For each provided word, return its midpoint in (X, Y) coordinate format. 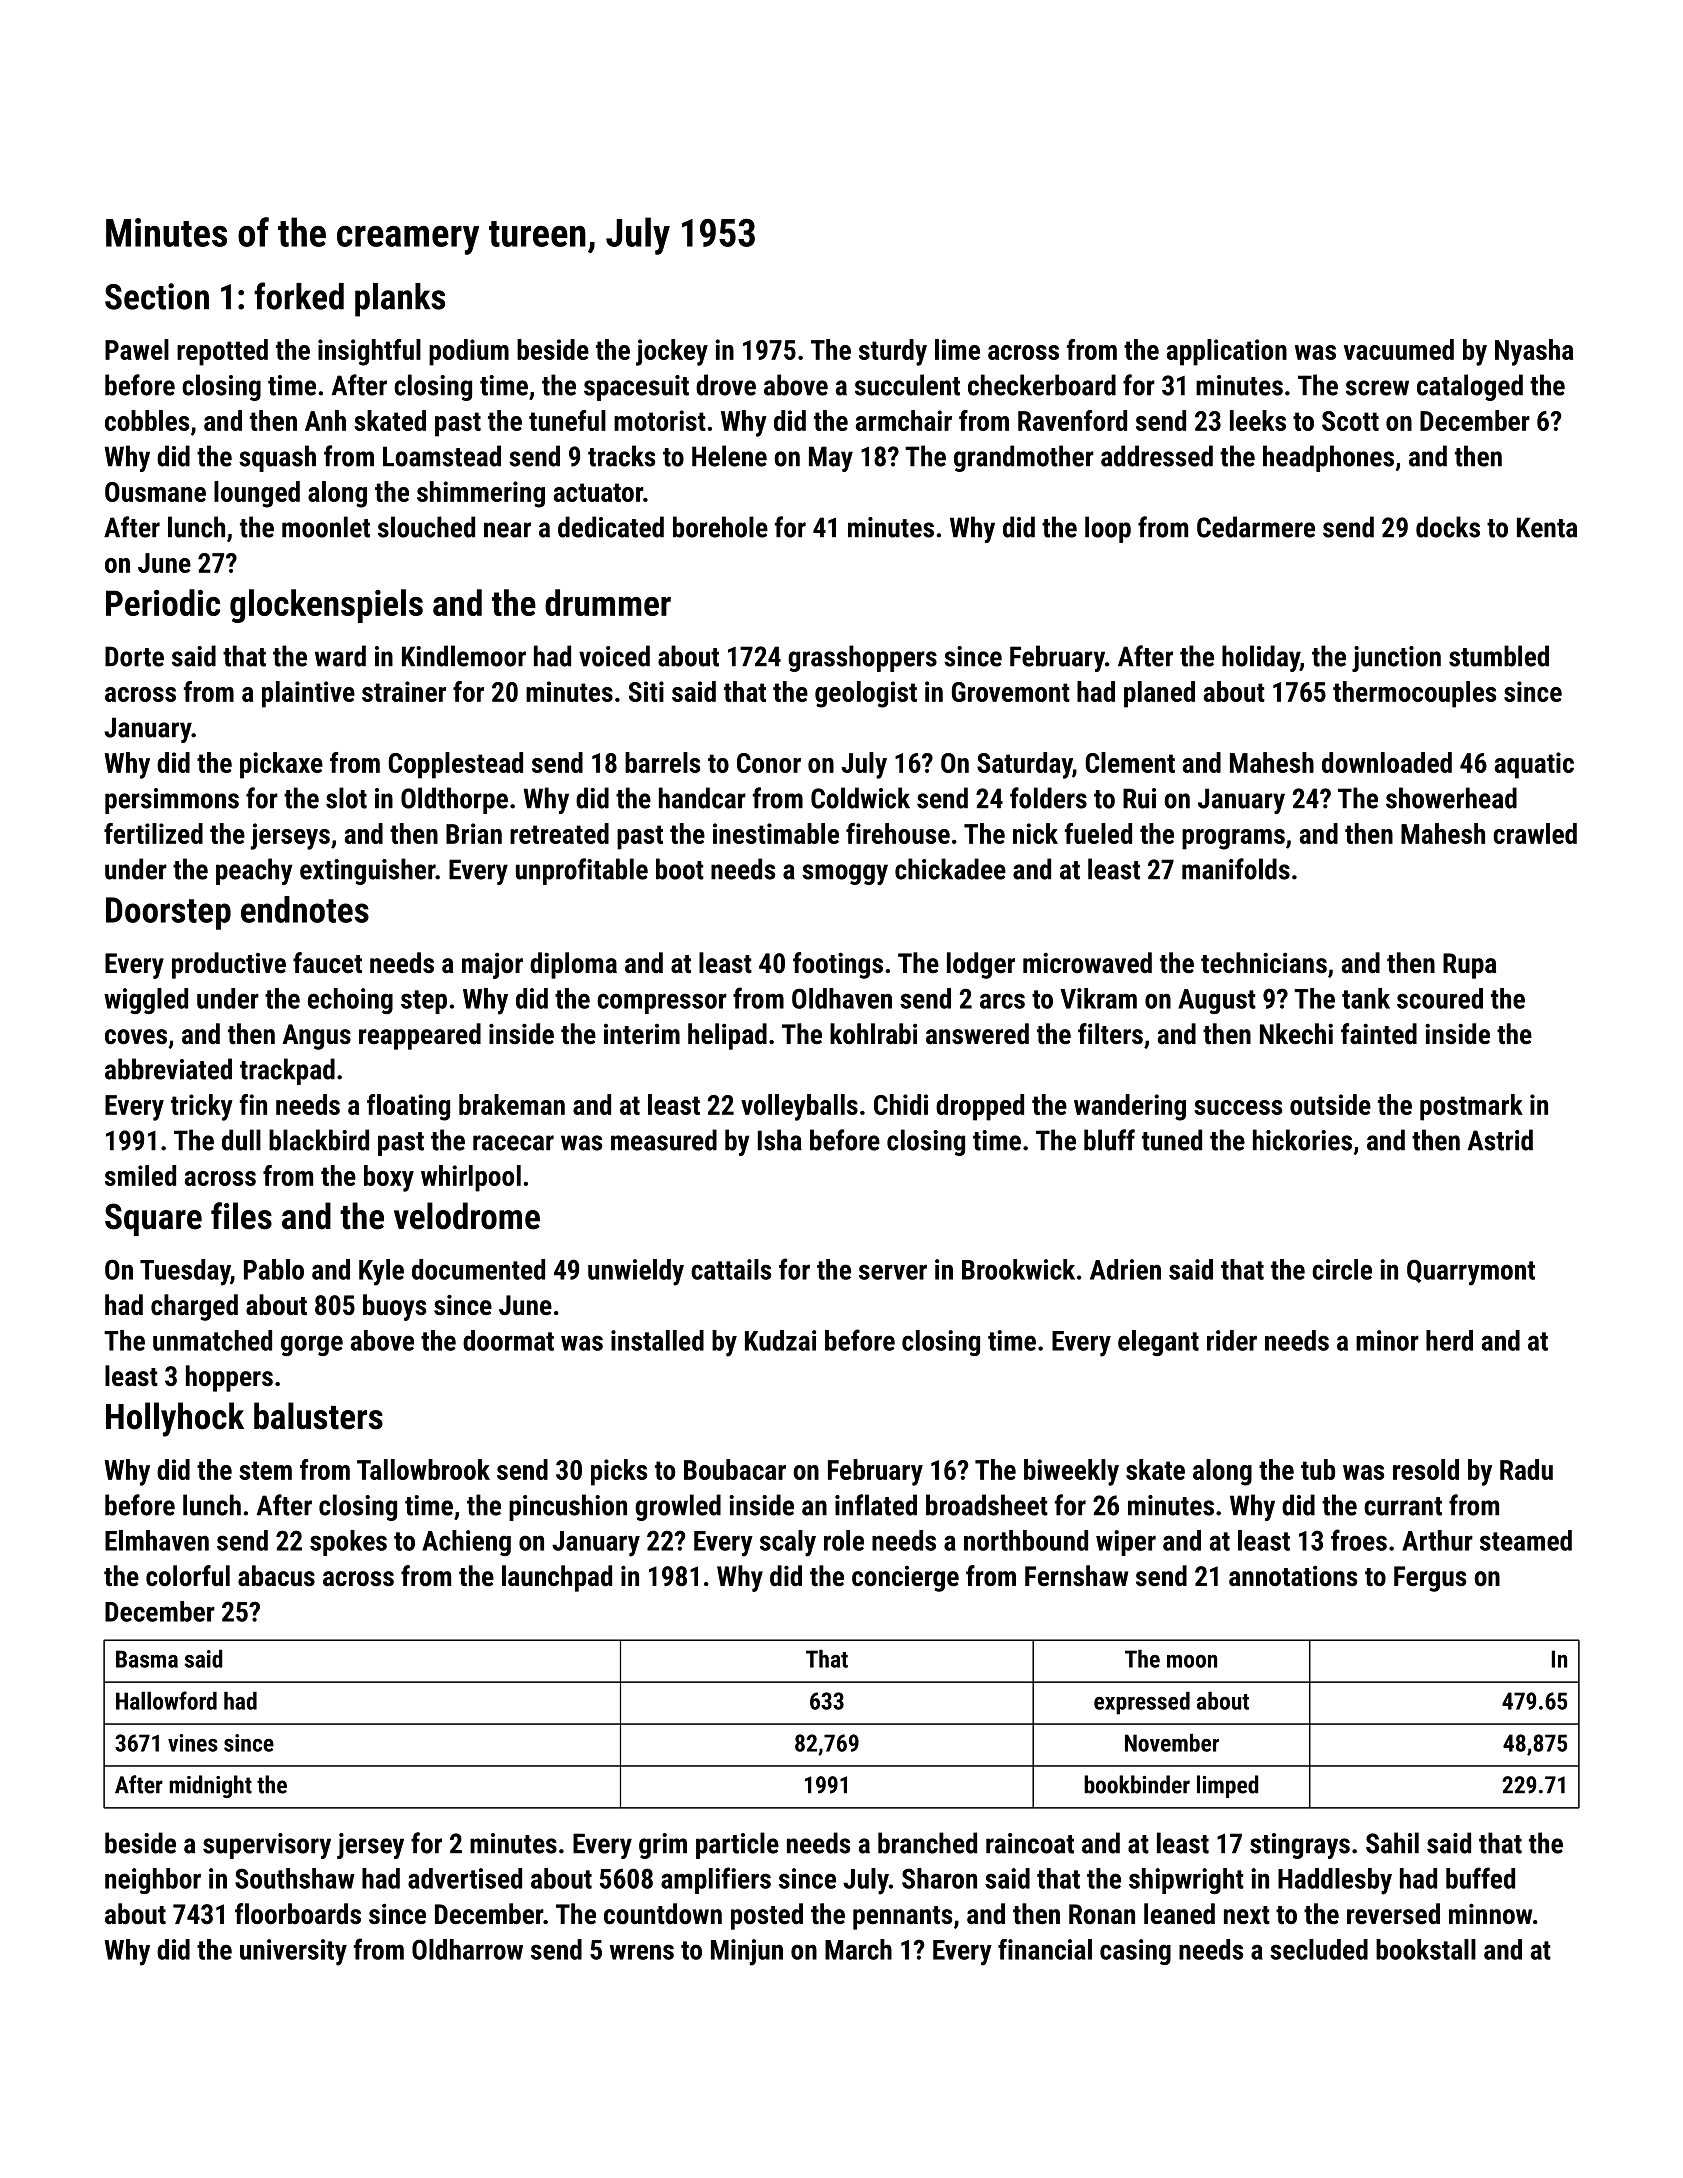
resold (1426, 1469)
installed (657, 1340)
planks (400, 300)
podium (469, 352)
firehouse (898, 833)
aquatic (1534, 765)
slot (346, 798)
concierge (905, 1579)
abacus (276, 1576)
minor (1387, 1340)
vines (193, 1743)
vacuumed (1399, 349)
